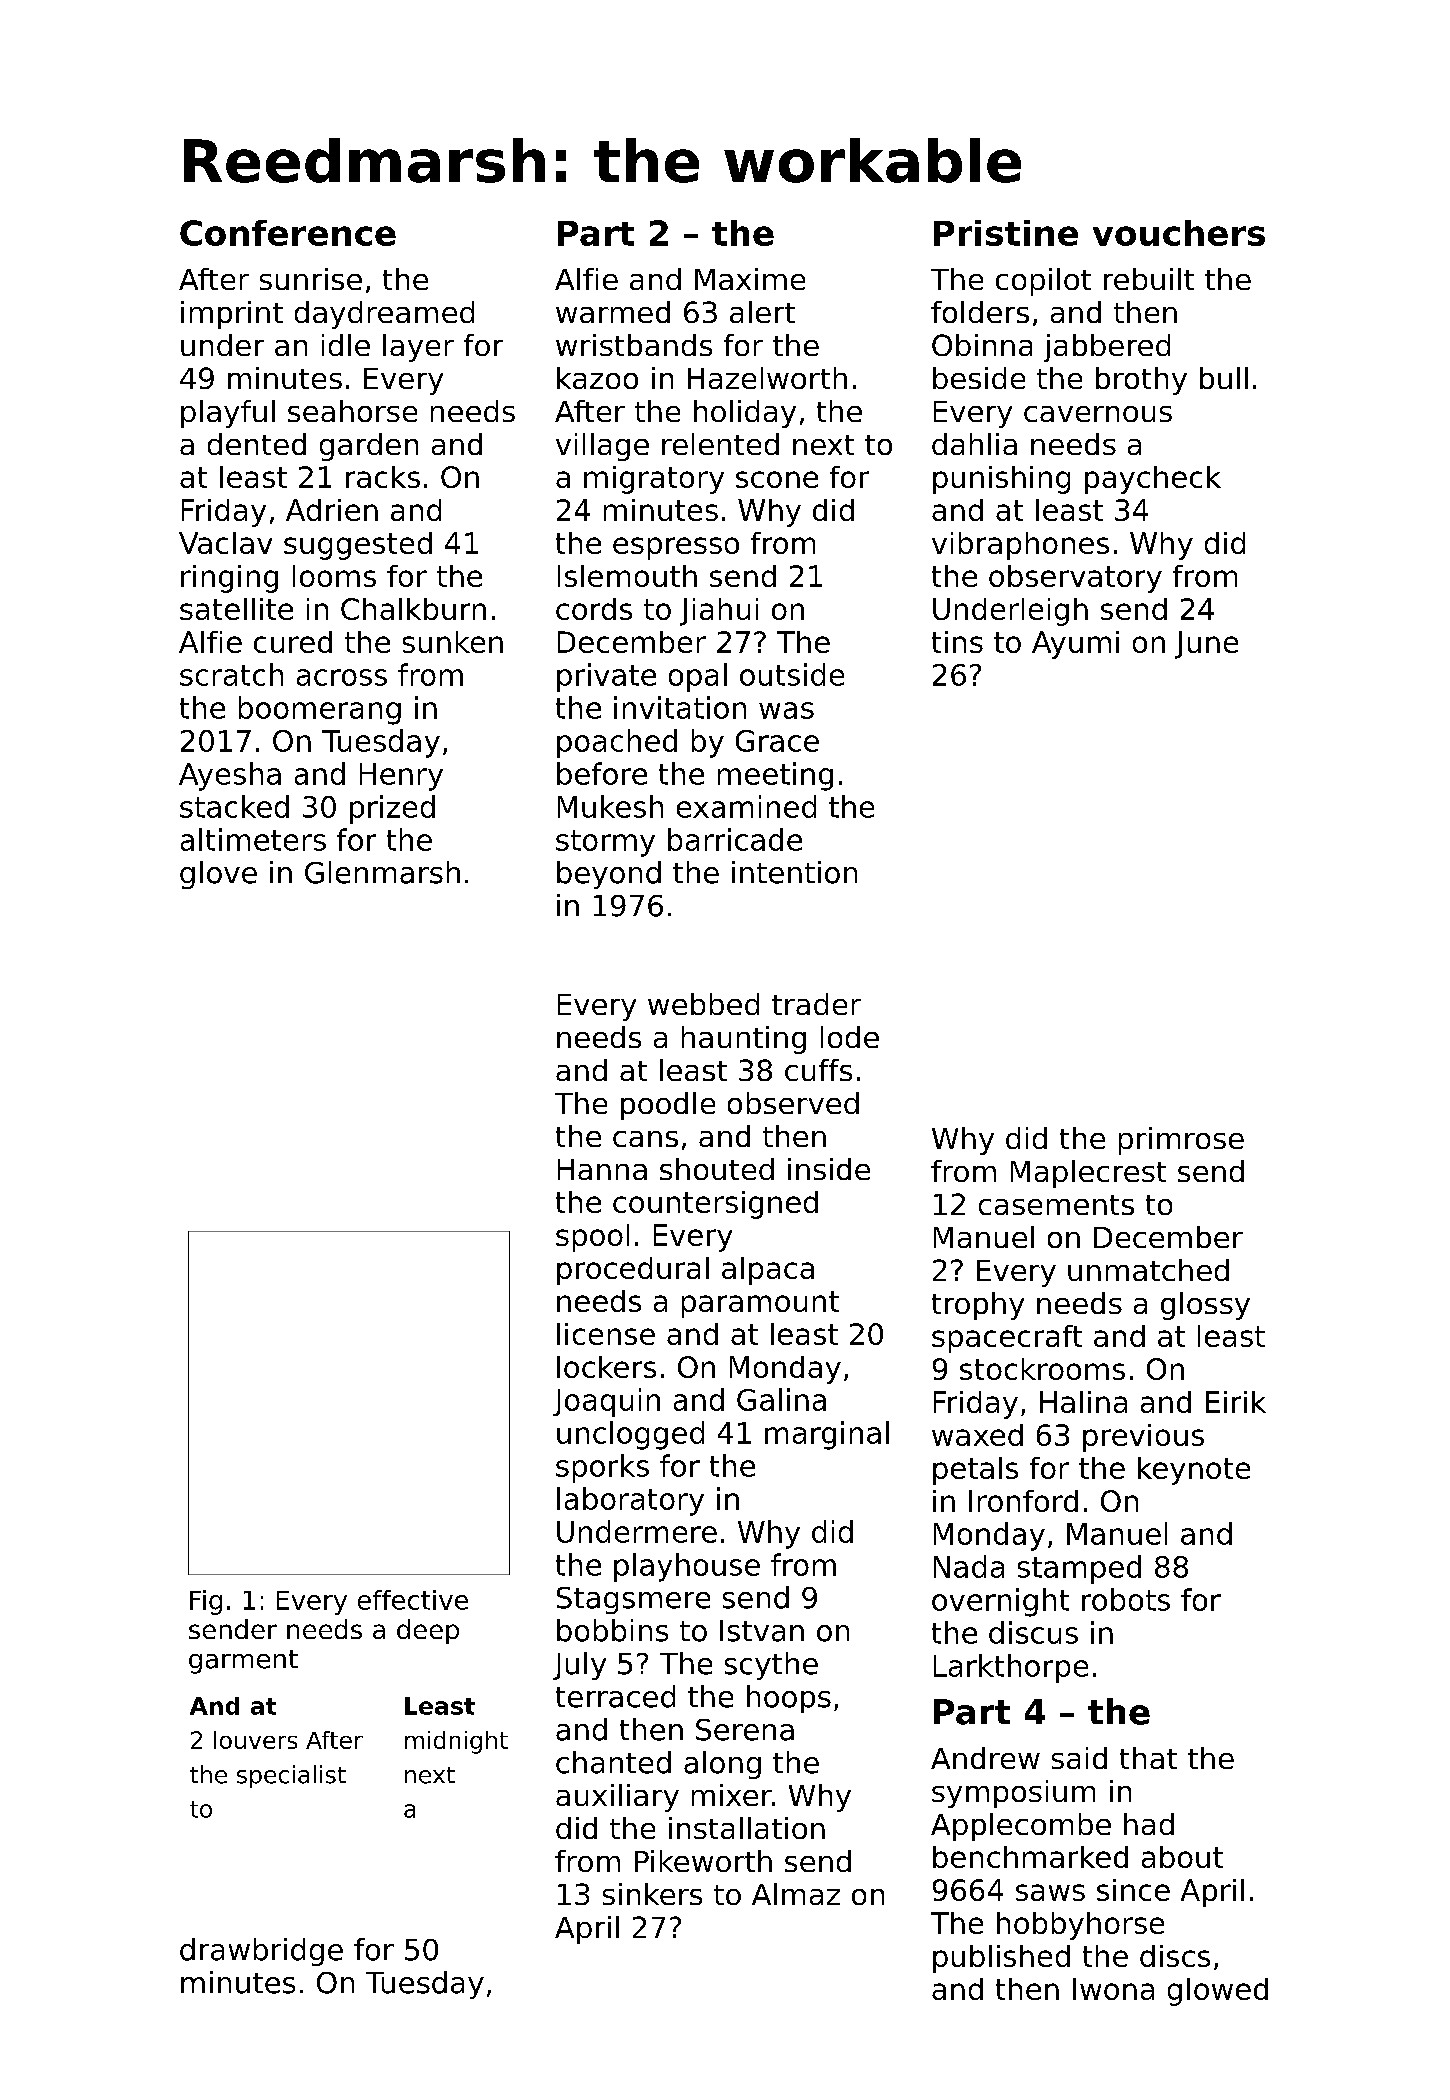  What do you see at coordinates (261, 1952) in the image?
I see `drawbridge` at bounding box center [261, 1952].
